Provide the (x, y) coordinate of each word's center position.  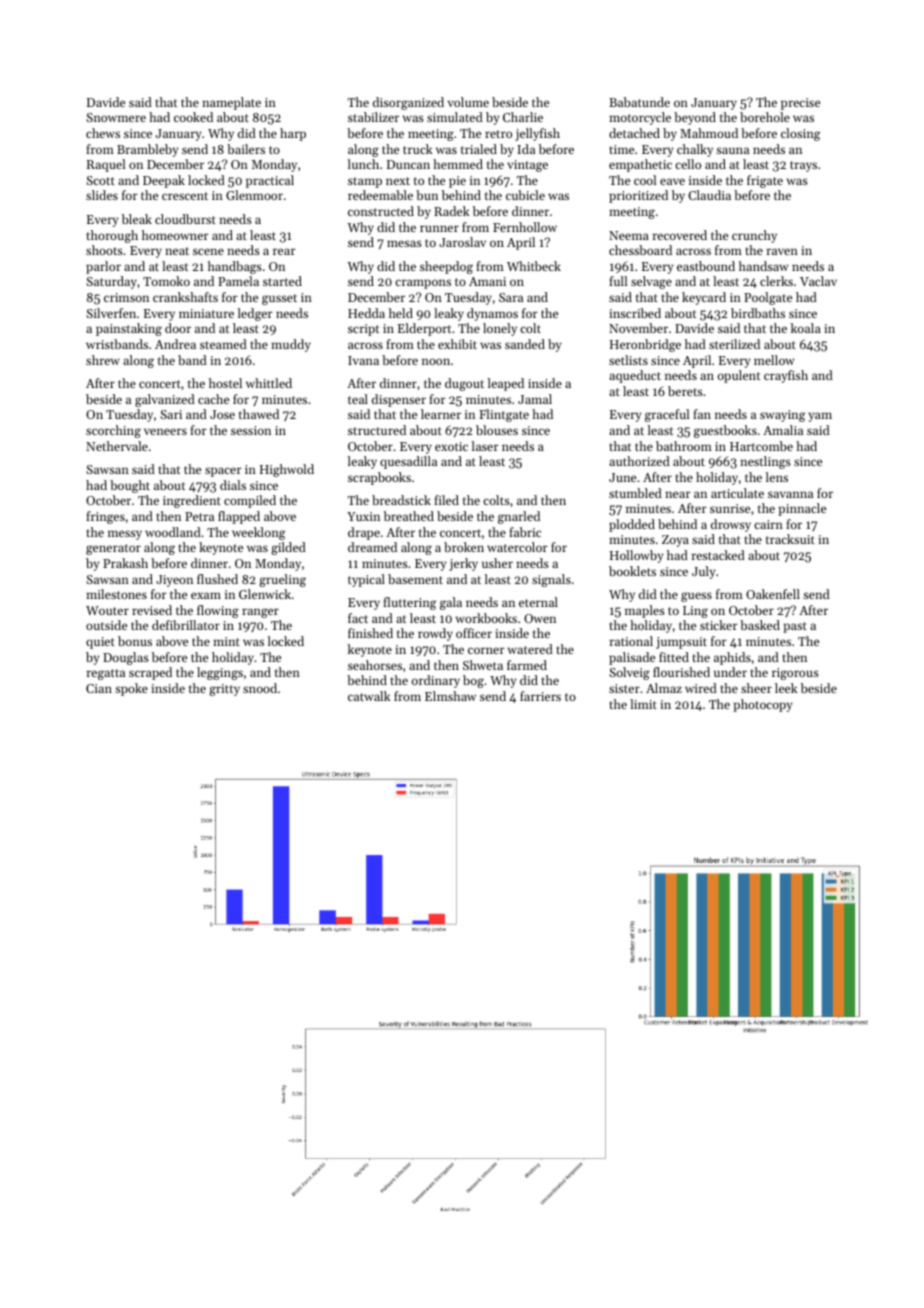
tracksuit (790, 539)
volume (468, 102)
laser (485, 446)
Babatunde (639, 102)
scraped (150, 673)
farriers (540, 696)
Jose (222, 414)
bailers (246, 149)
